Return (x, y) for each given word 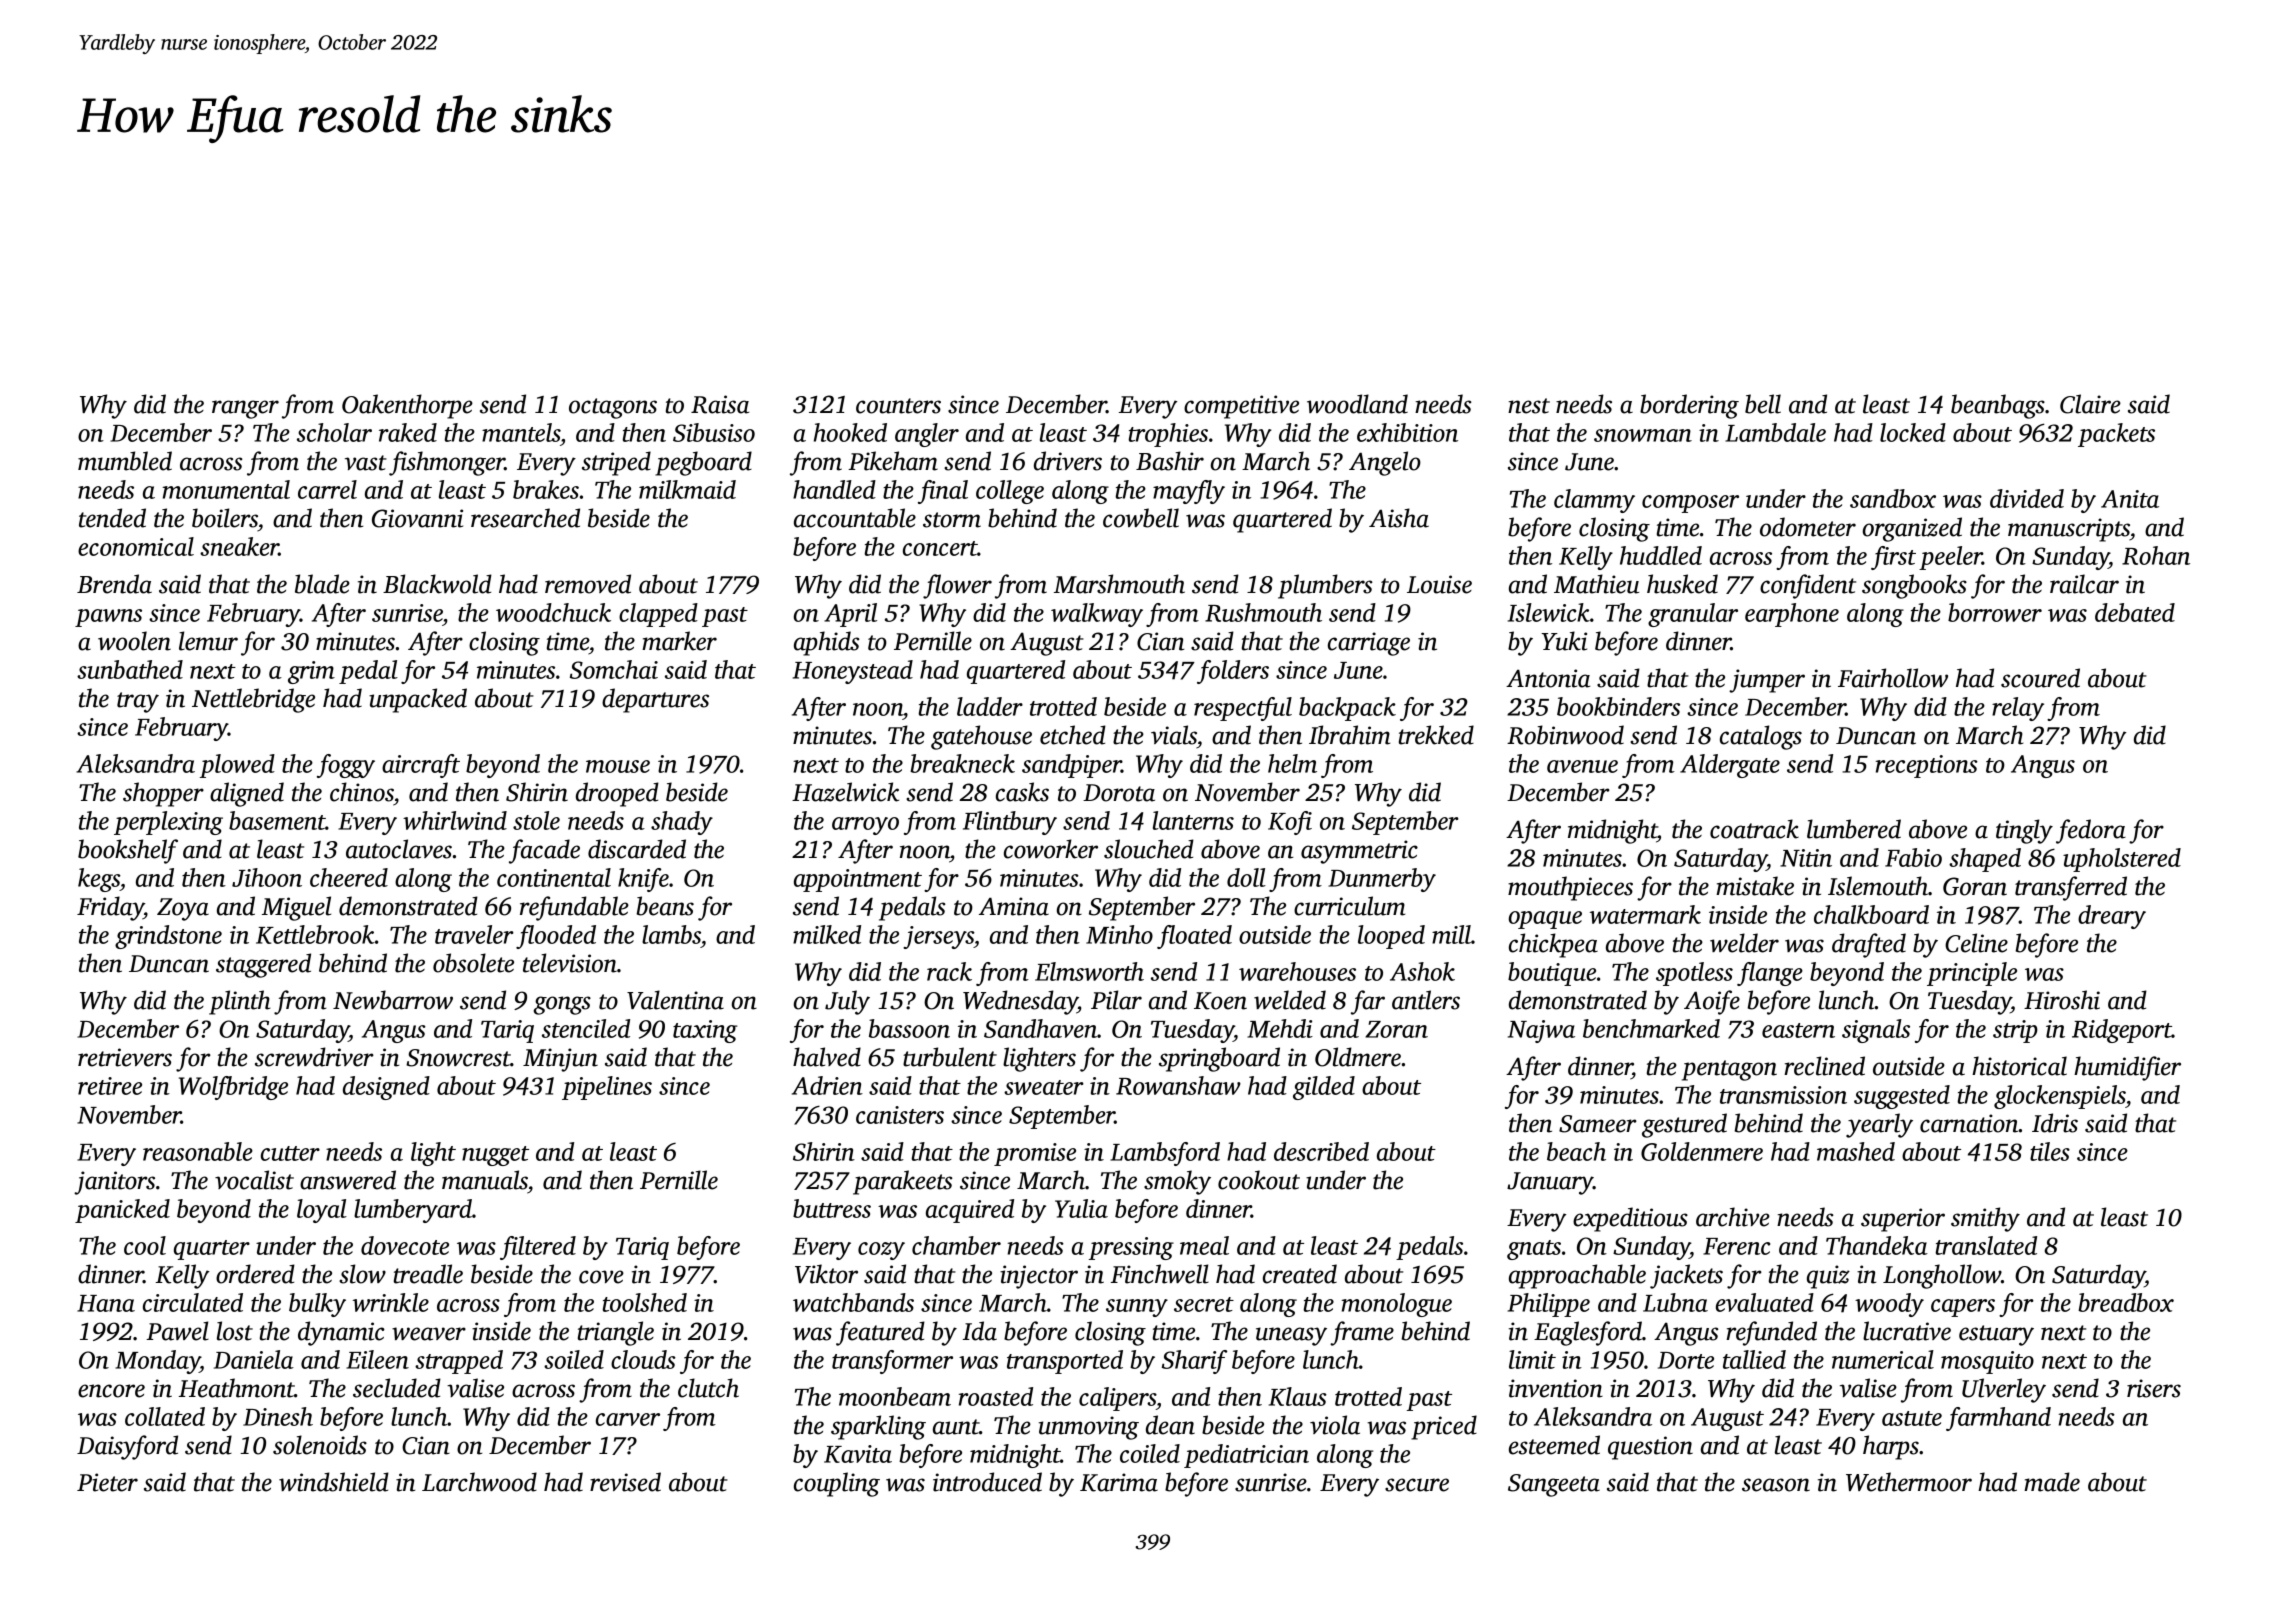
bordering (1689, 406)
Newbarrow (393, 1000)
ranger (245, 409)
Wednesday (1020, 1002)
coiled (1150, 1453)
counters (898, 406)
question (1650, 1448)
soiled (574, 1359)
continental (554, 877)
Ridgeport (2122, 1031)
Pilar (1116, 1000)
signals (1876, 1031)
